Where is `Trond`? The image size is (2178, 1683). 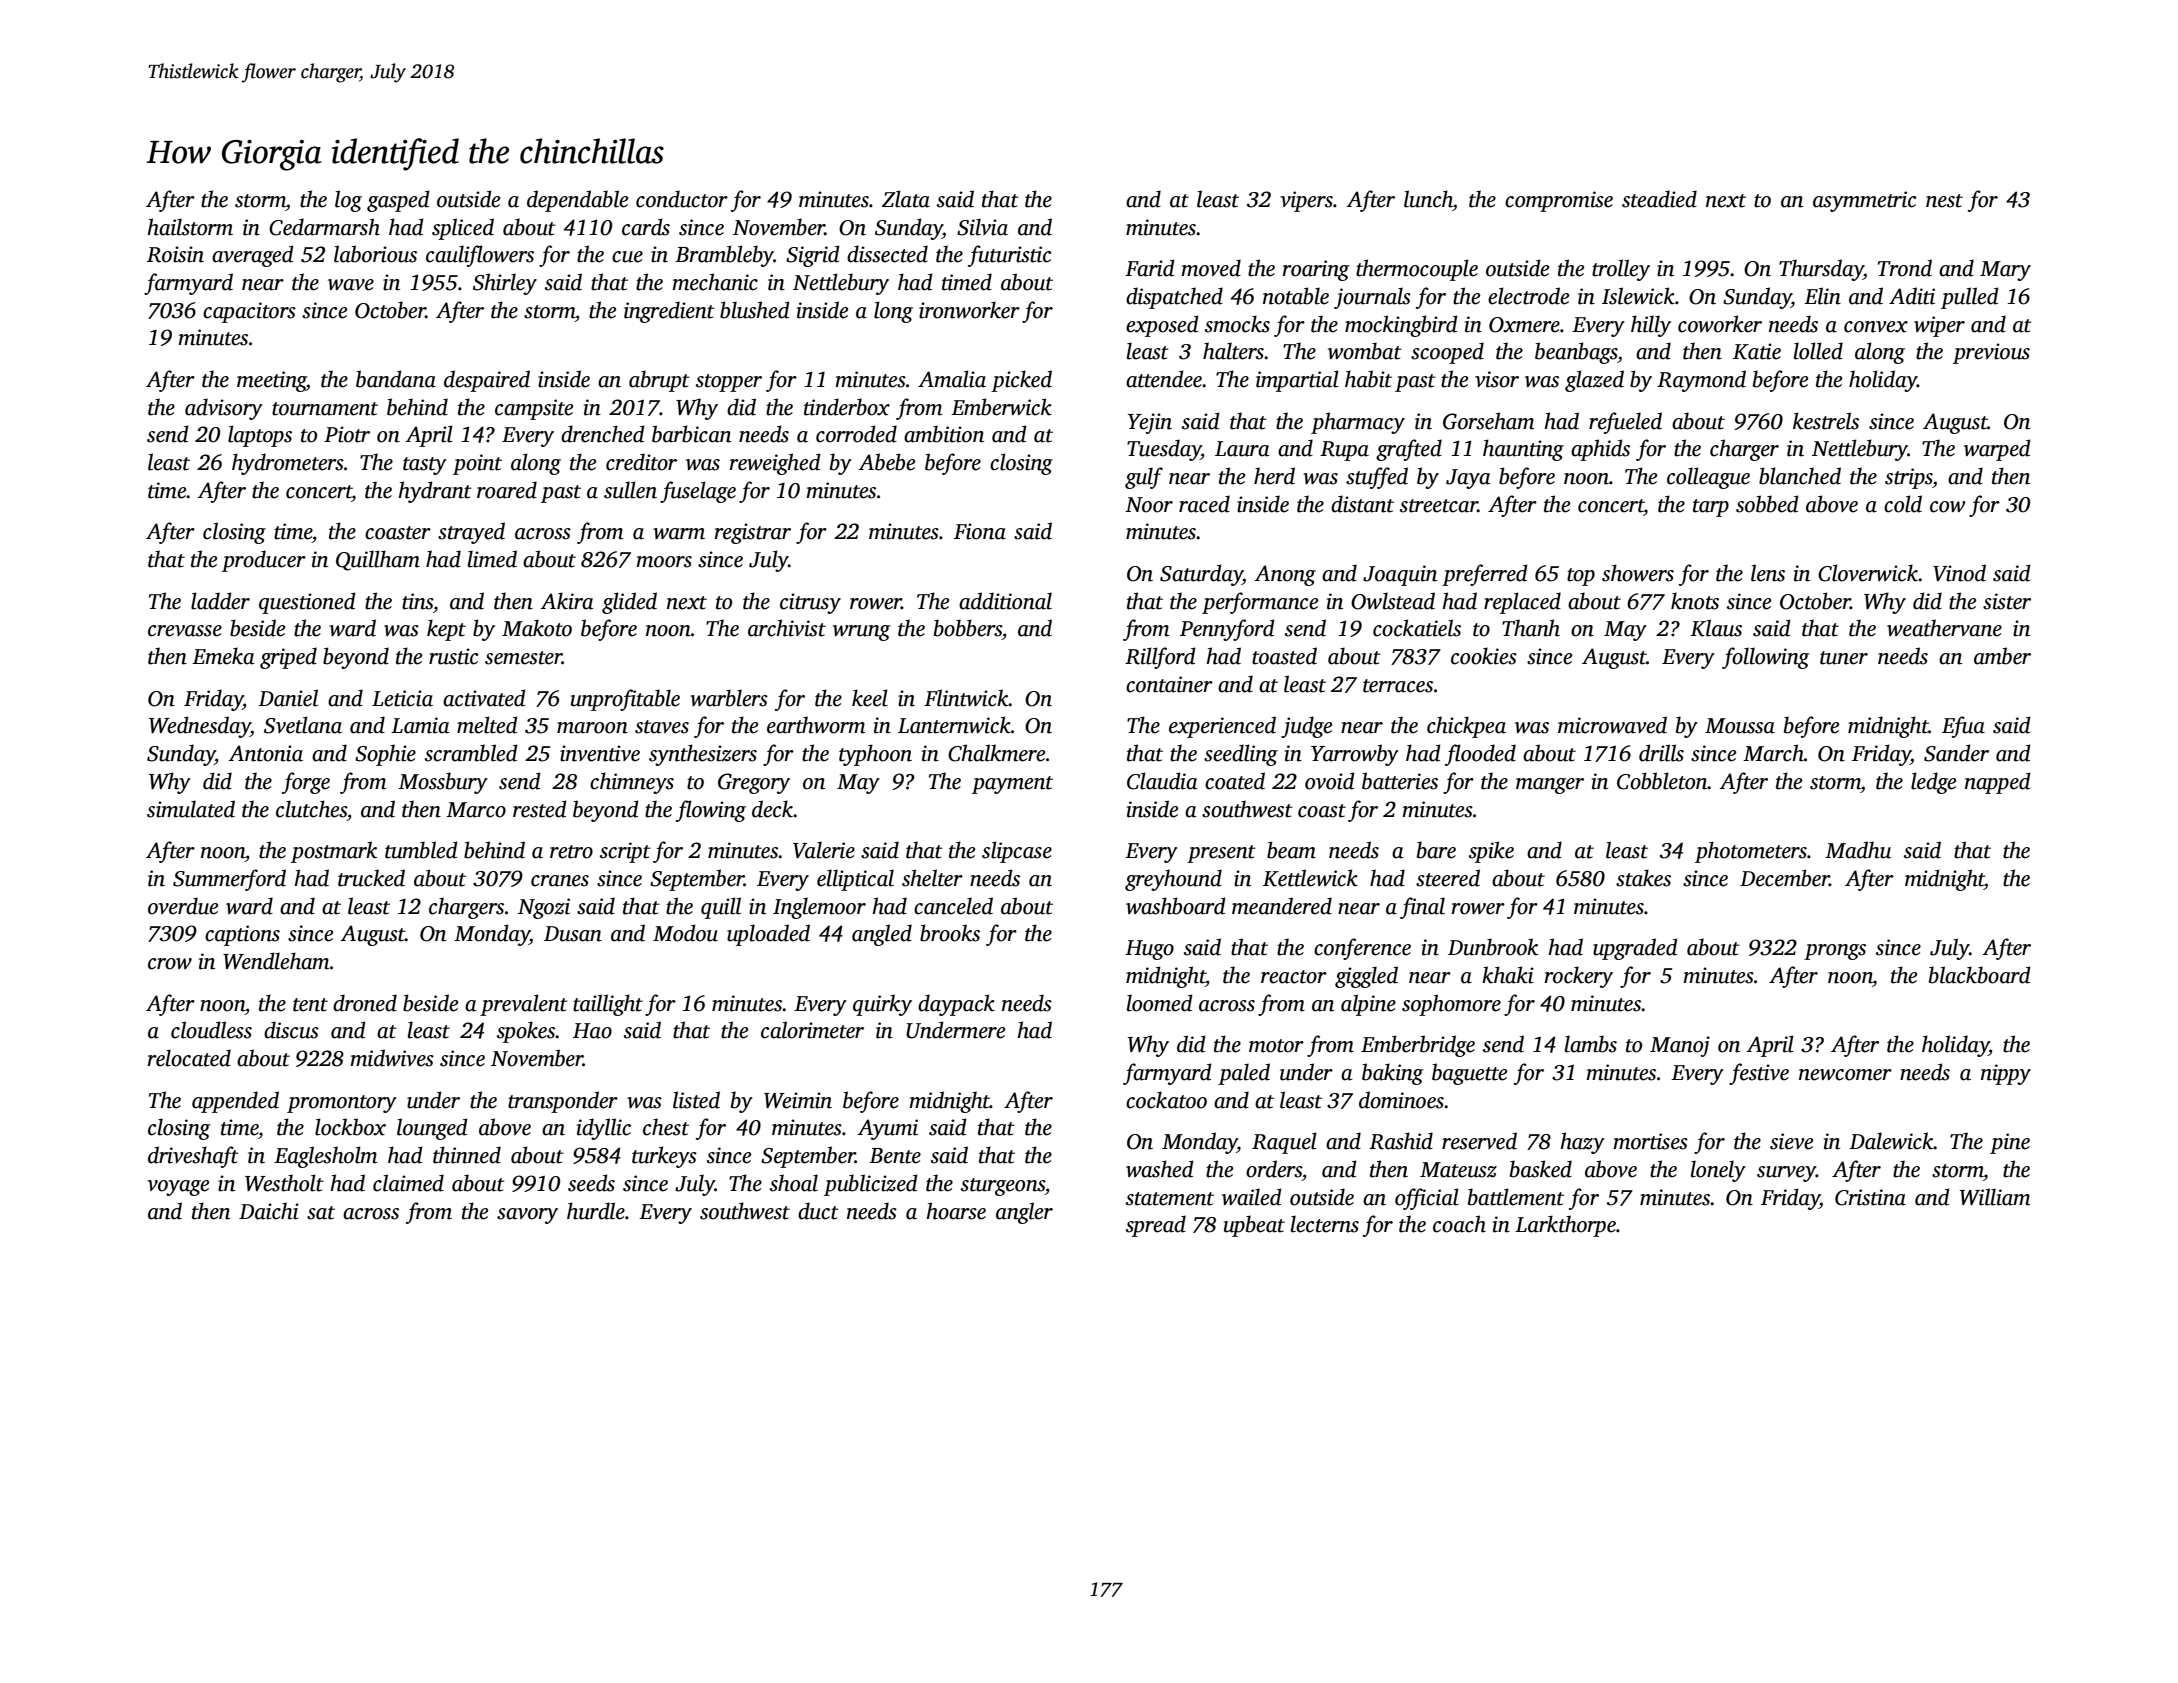 Trond is located at coordinates (1905, 268).
